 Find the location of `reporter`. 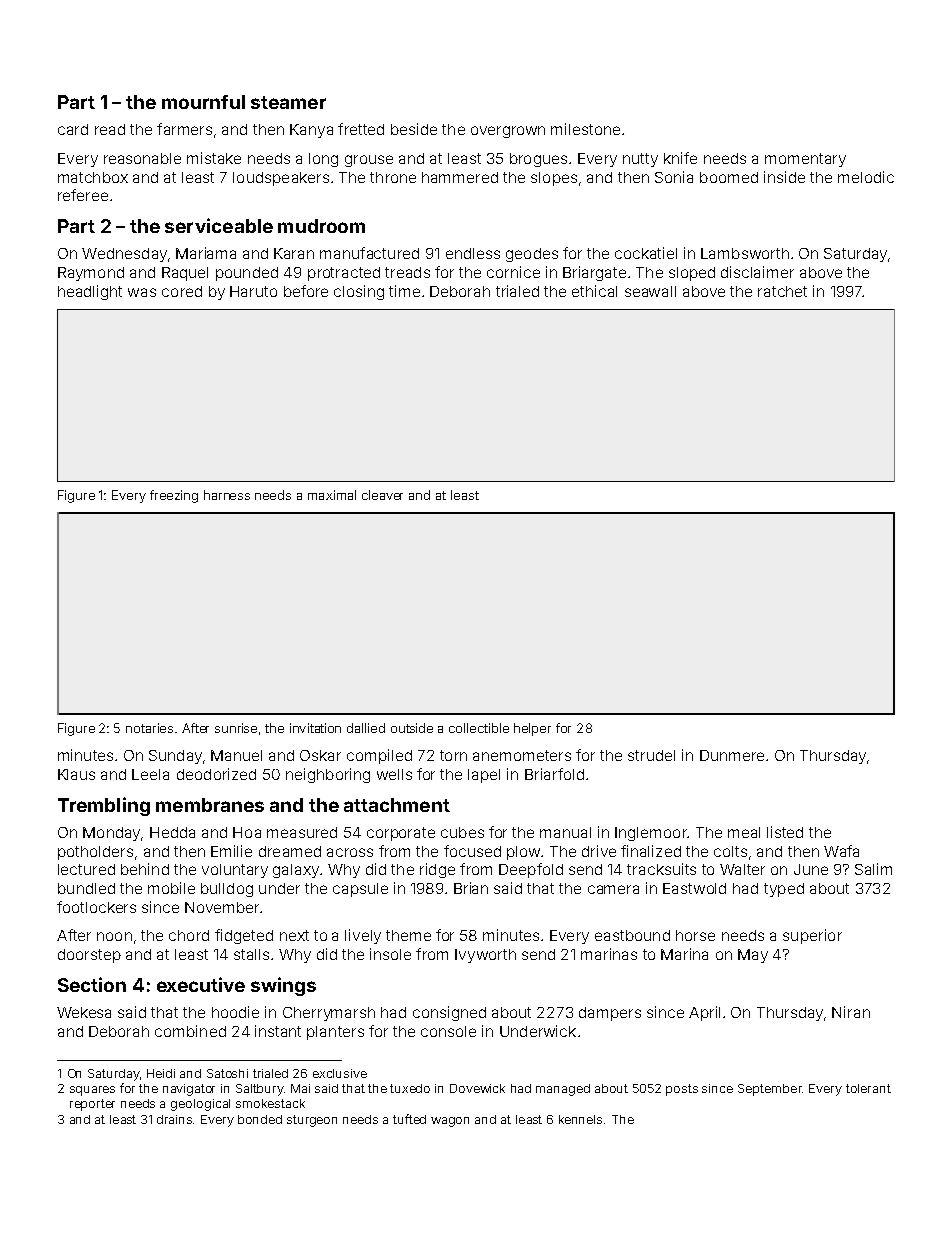

reporter is located at coordinates (92, 1105).
